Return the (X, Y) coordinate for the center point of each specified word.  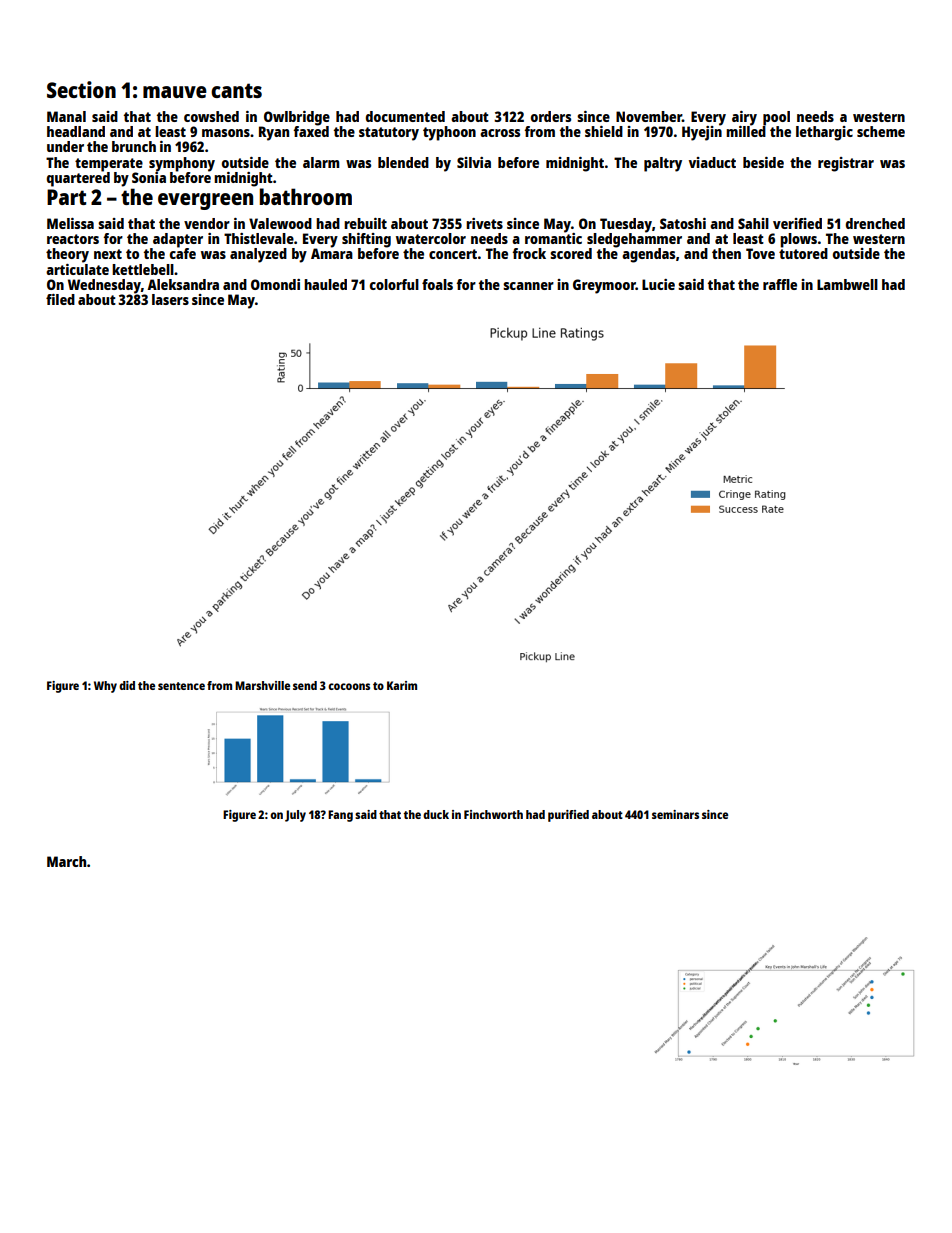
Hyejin (702, 133)
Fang (340, 816)
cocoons (349, 686)
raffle (780, 284)
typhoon (449, 133)
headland (76, 131)
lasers (170, 299)
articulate (77, 269)
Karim (402, 685)
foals (437, 284)
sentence (181, 686)
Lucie (658, 284)
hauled (325, 284)
